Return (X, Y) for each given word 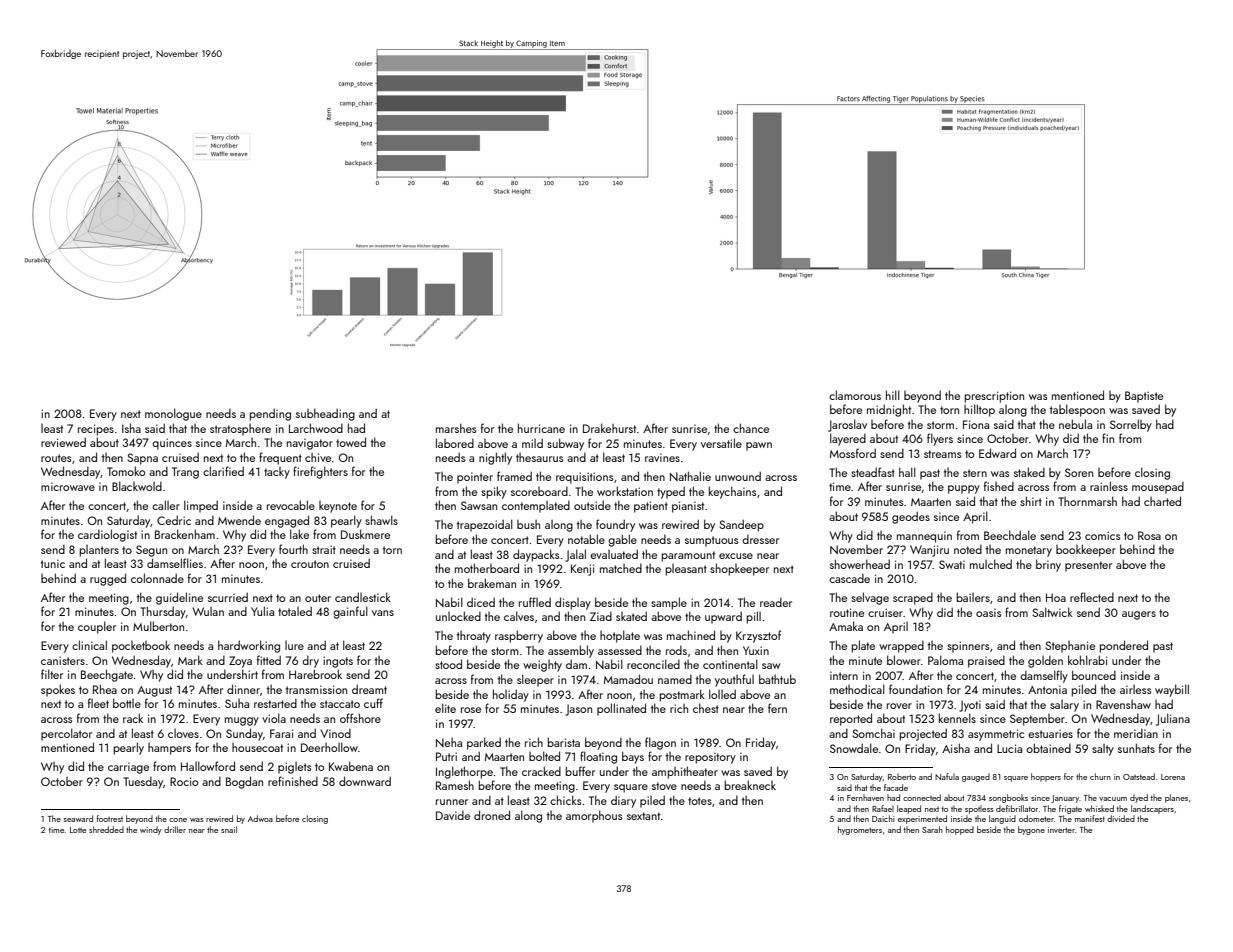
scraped (913, 598)
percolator (66, 734)
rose (471, 710)
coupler (97, 627)
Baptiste (1144, 397)
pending (270, 414)
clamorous (855, 395)
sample (669, 603)
